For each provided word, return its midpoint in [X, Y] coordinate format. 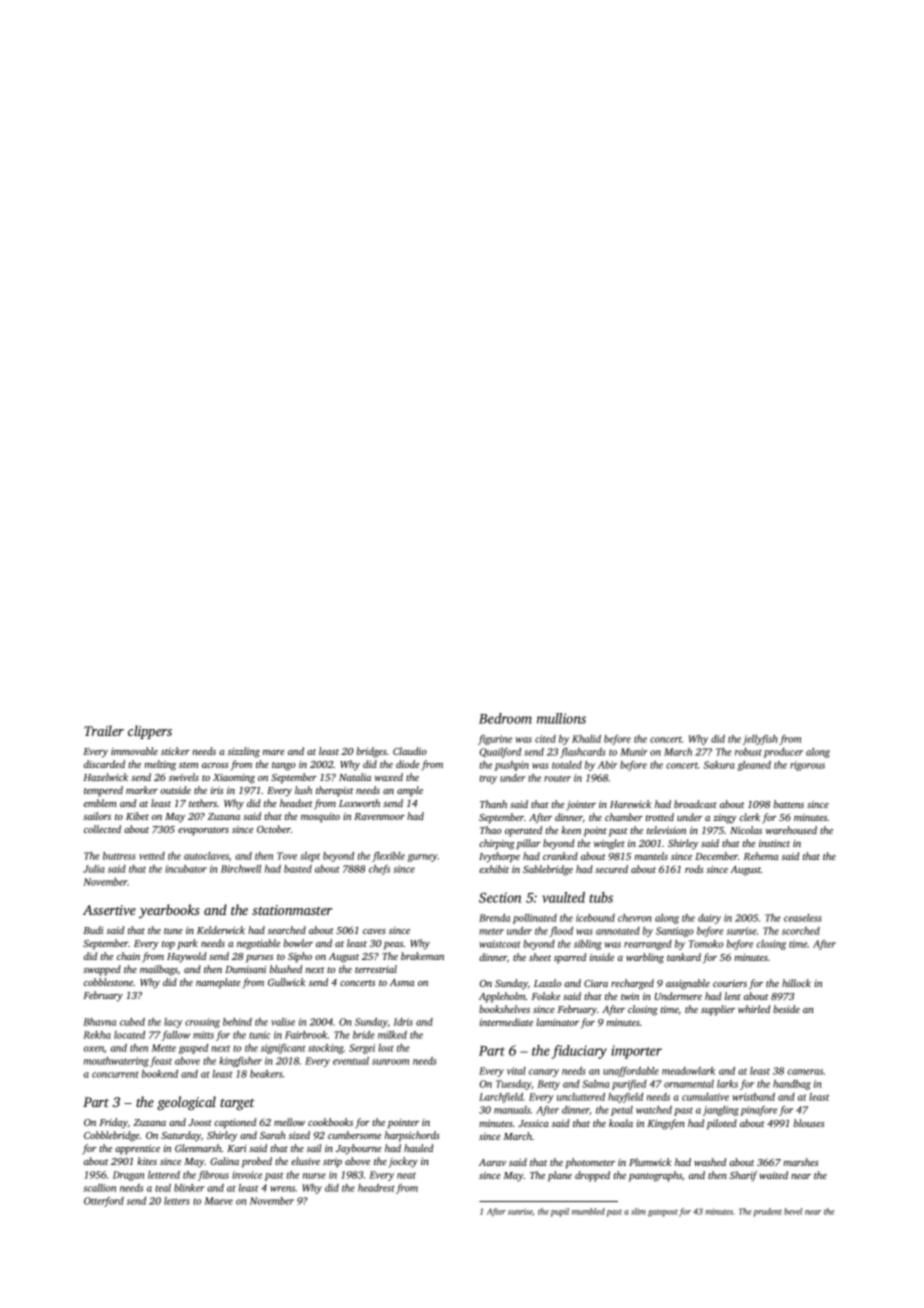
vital [516, 1071]
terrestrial [376, 969]
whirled [754, 1009]
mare [273, 752]
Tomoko [706, 944]
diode [407, 764]
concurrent [115, 1074]
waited [773, 1175]
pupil [560, 1212]
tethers [203, 803]
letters [177, 1201]
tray [488, 779]
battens [789, 804]
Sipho [300, 957]
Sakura [719, 765]
